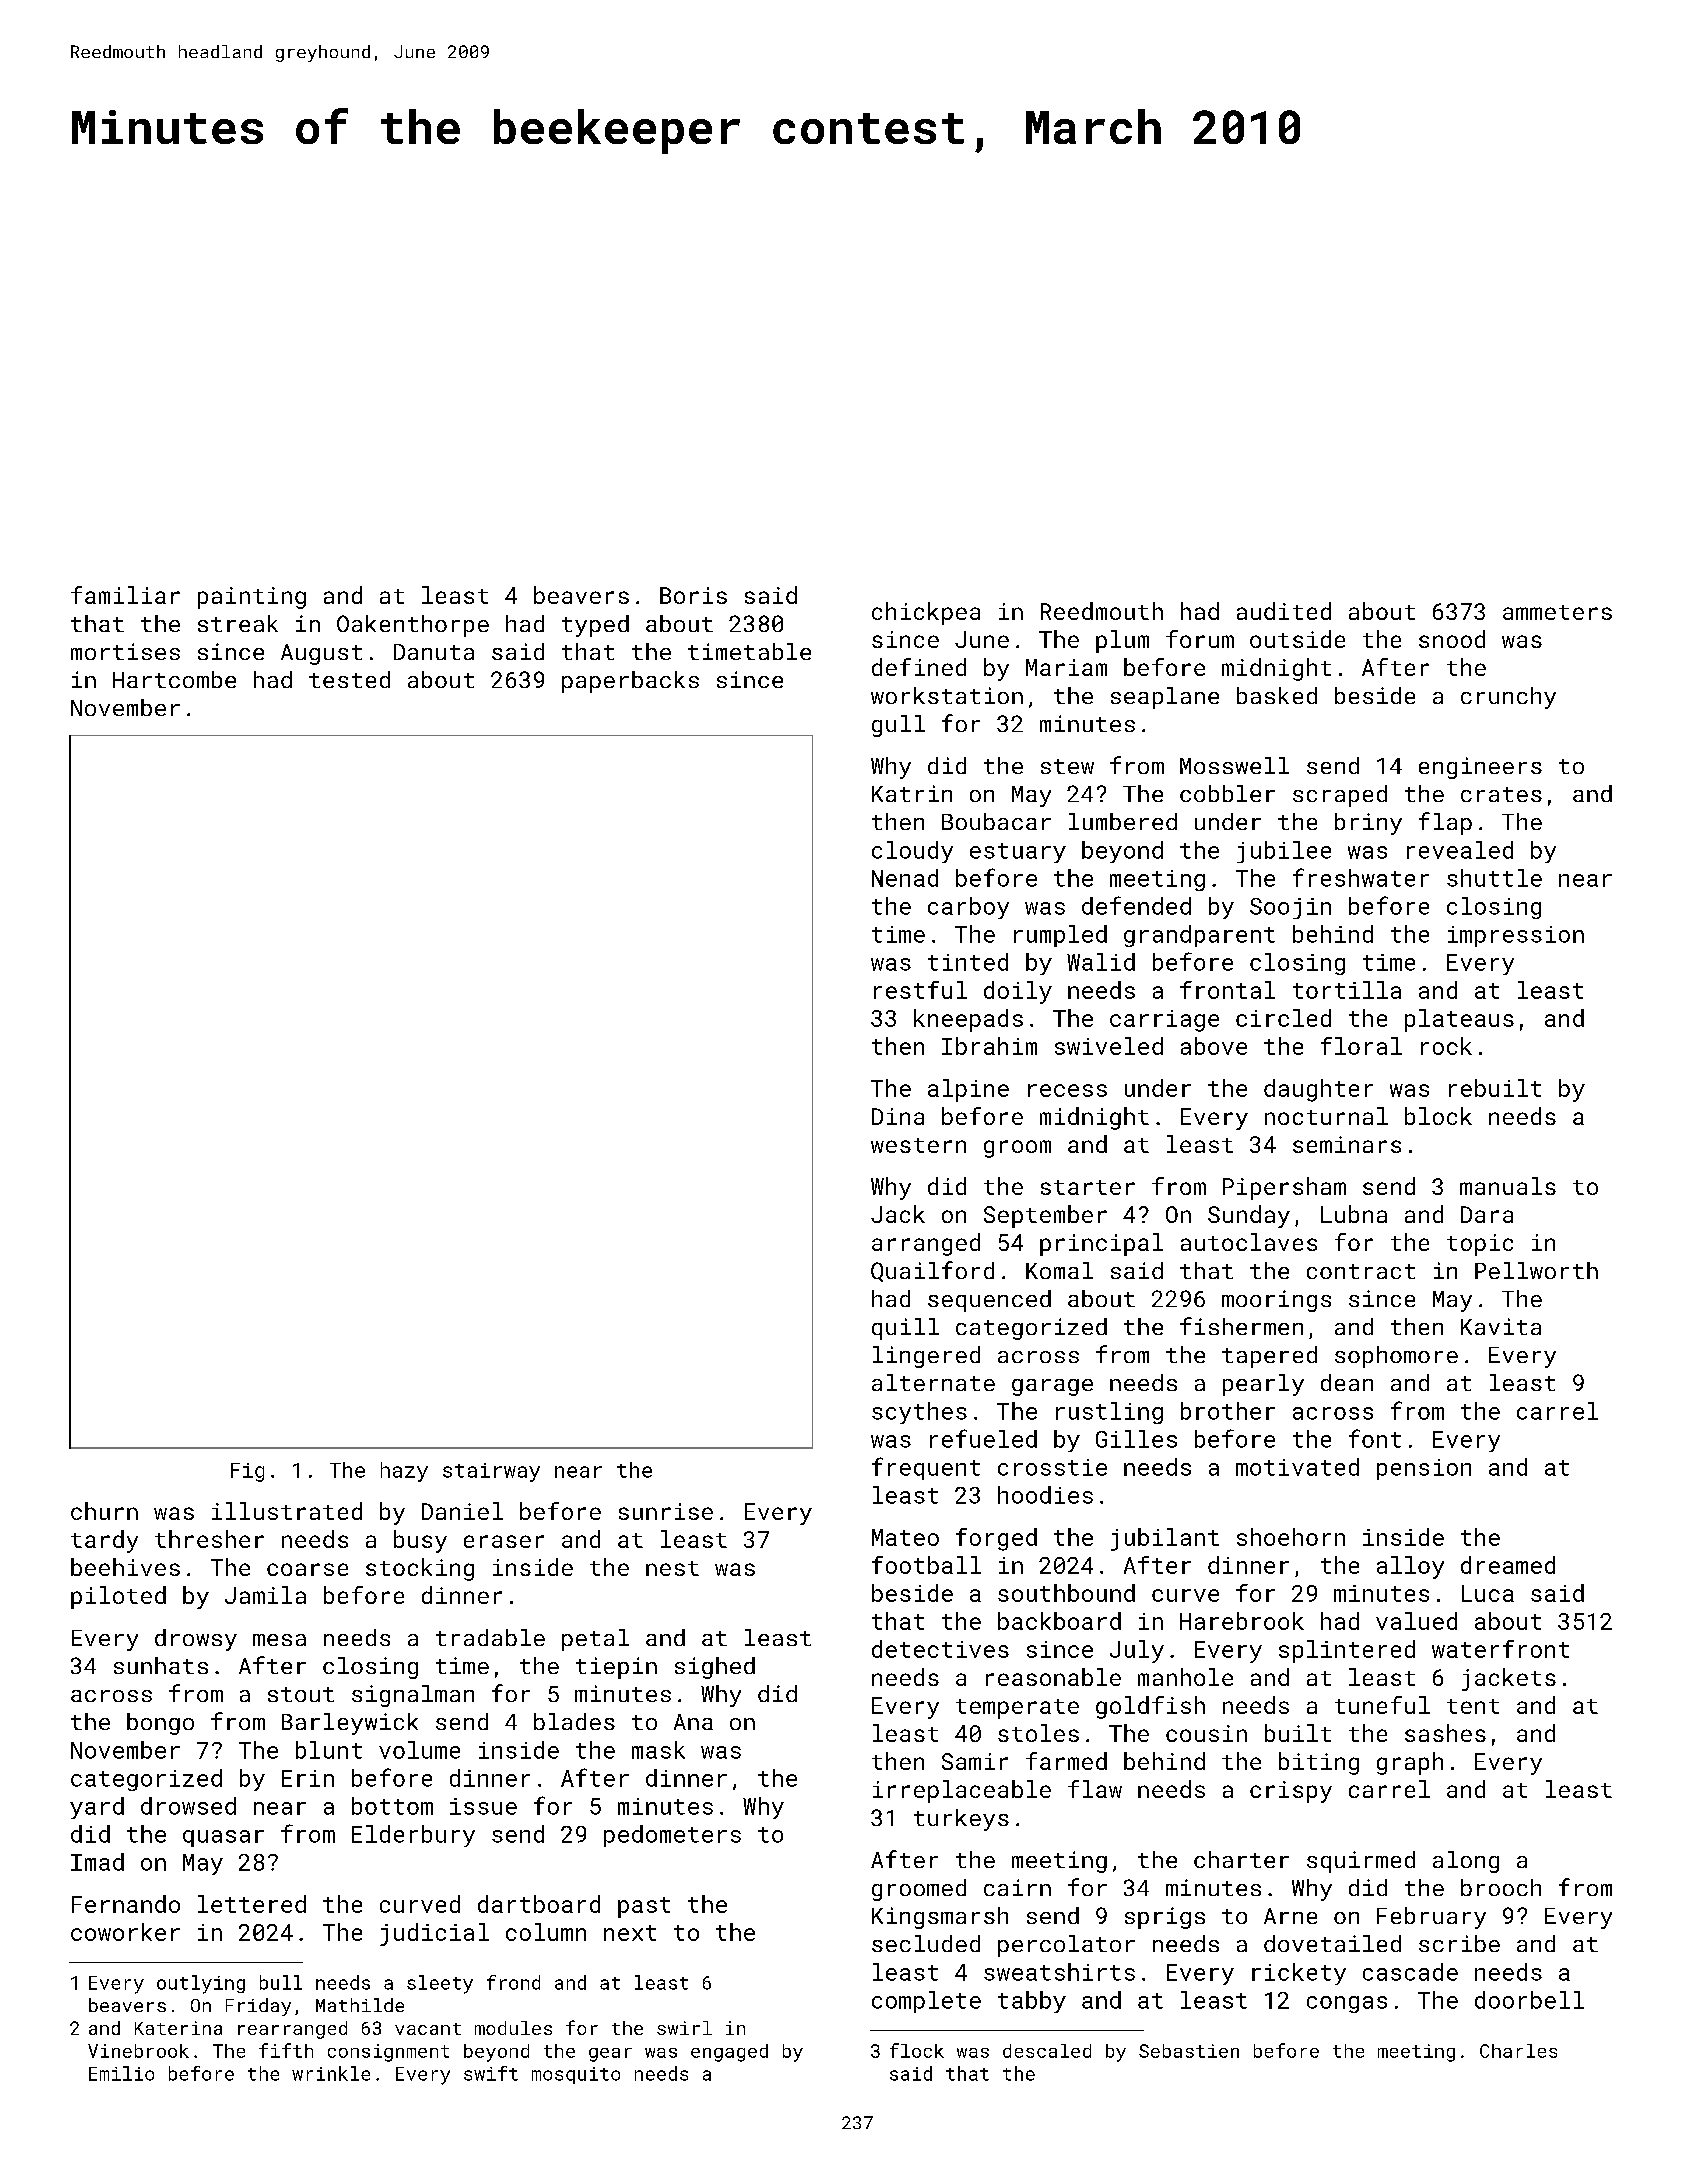 The image size is (1683, 2178). I want to click on tested, so click(349, 679).
